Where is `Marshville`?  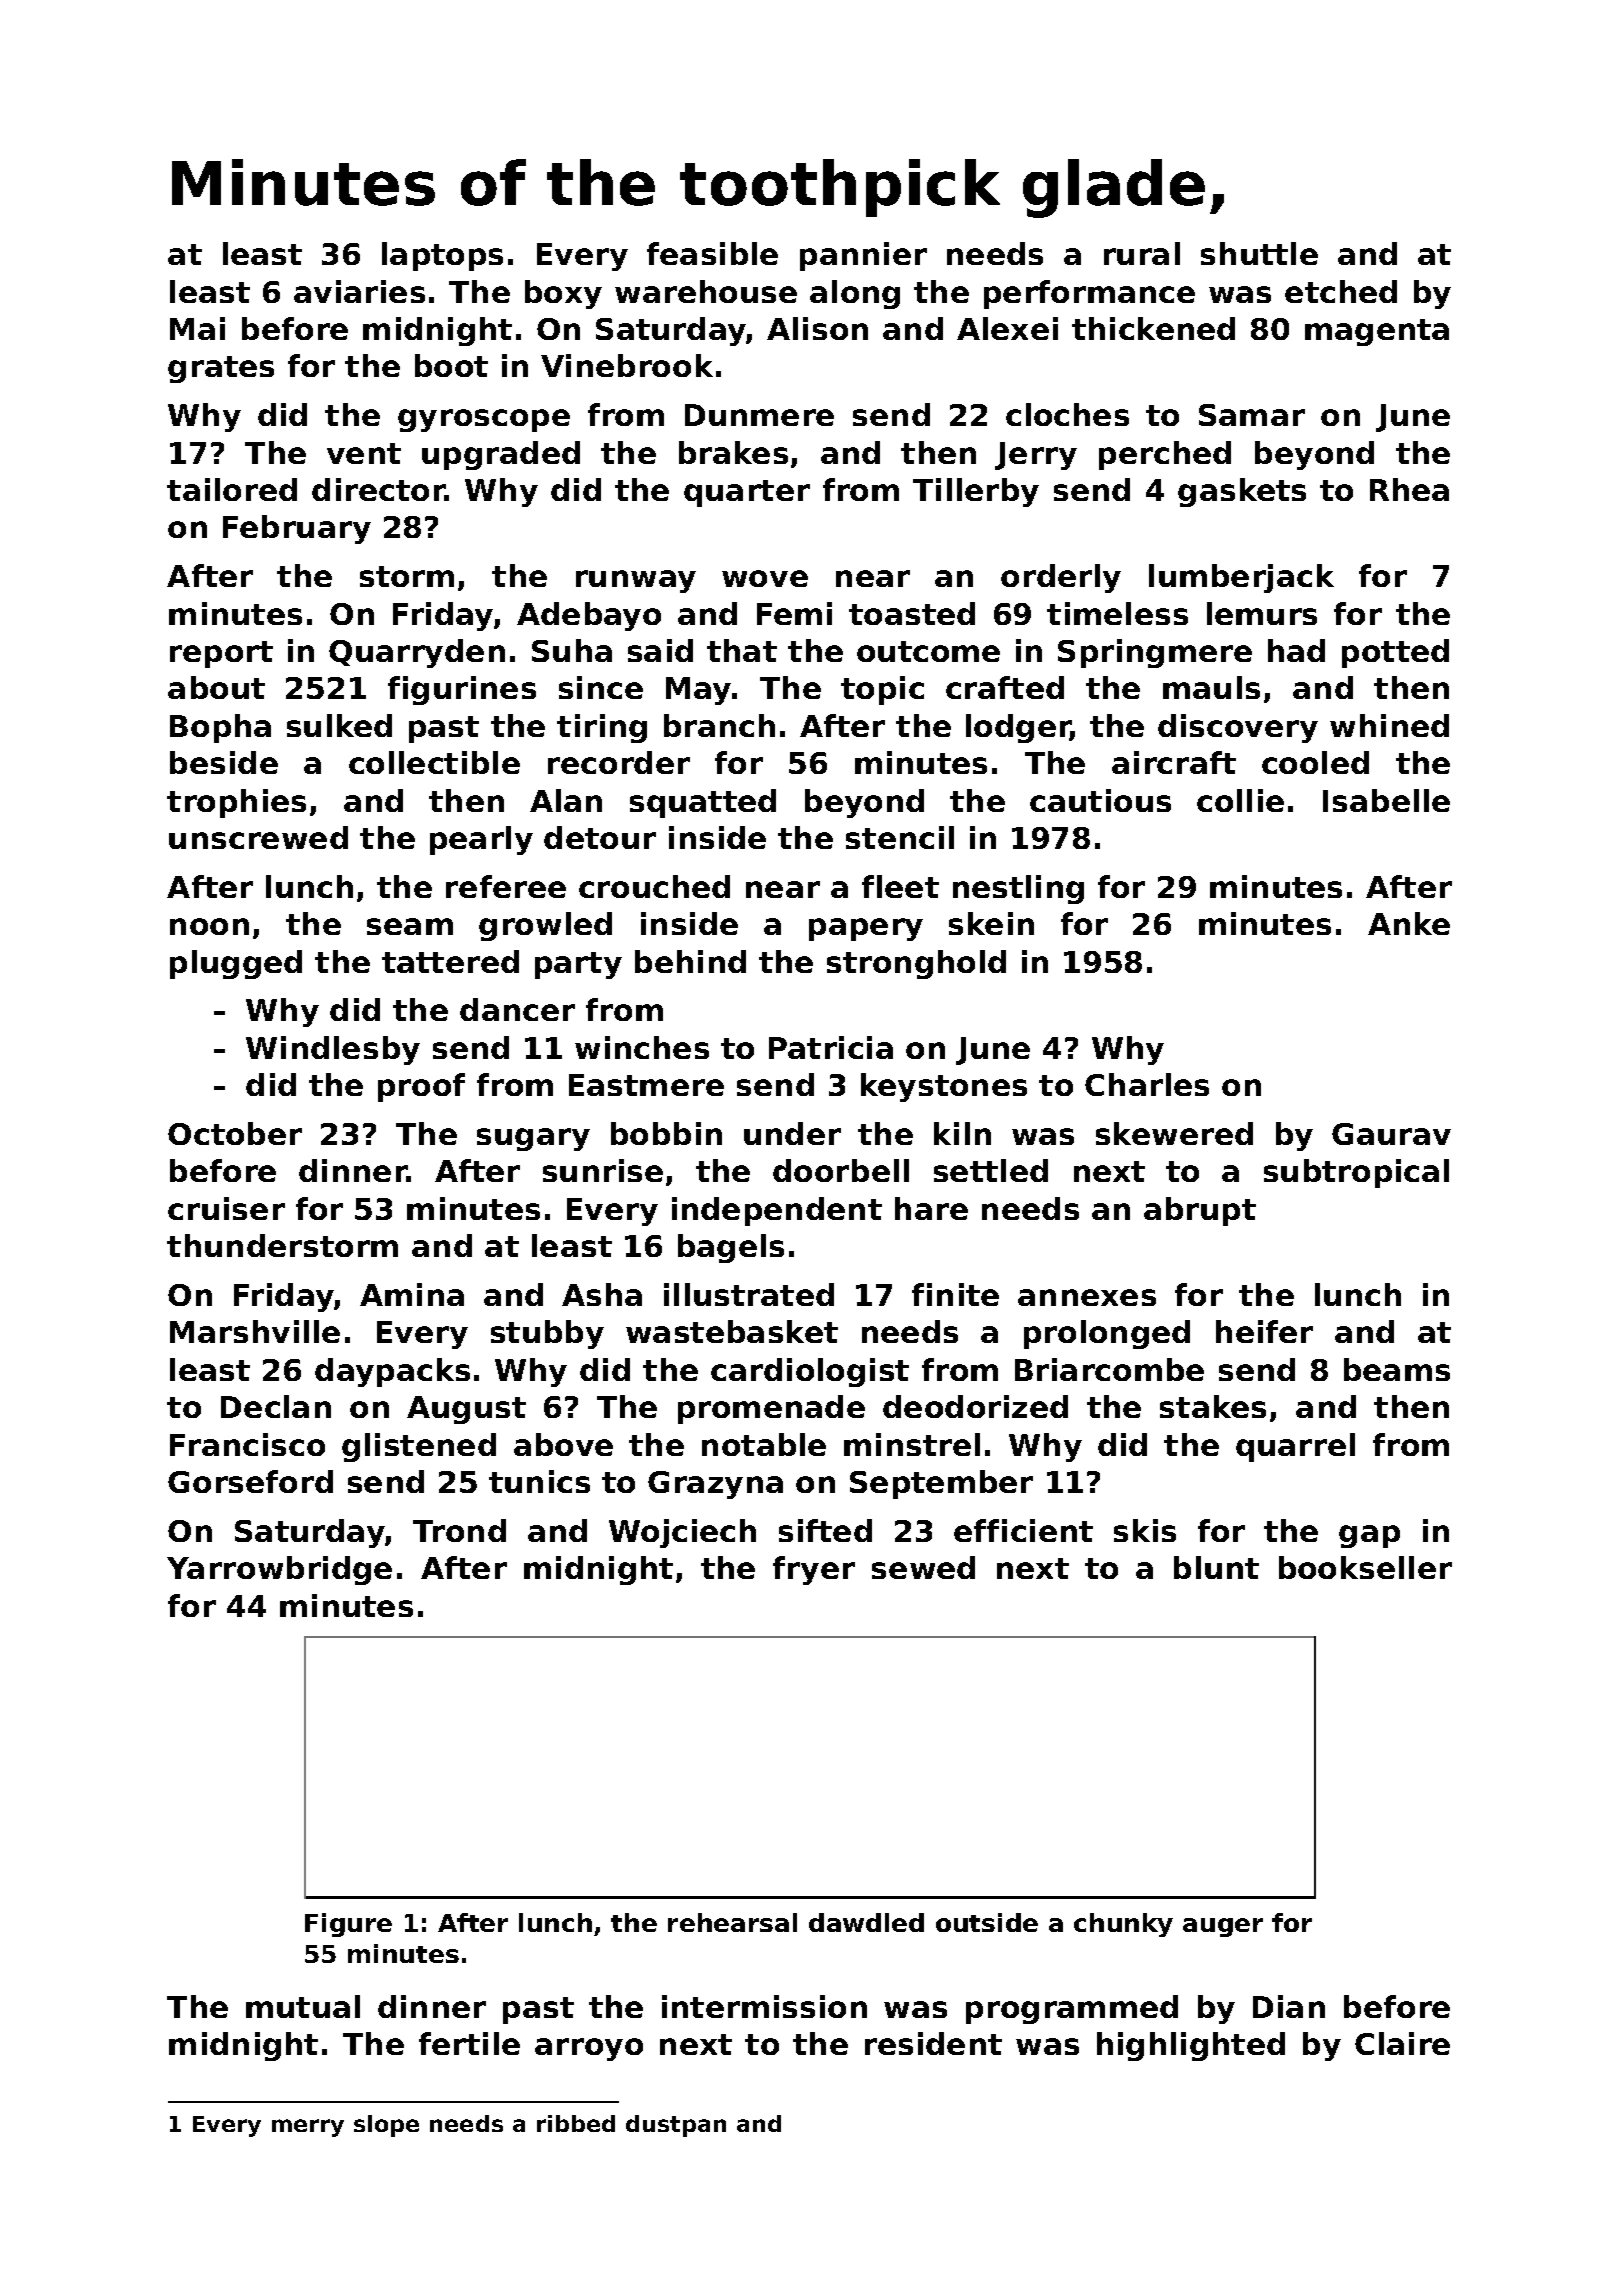
Marshville is located at coordinates (255, 1331).
